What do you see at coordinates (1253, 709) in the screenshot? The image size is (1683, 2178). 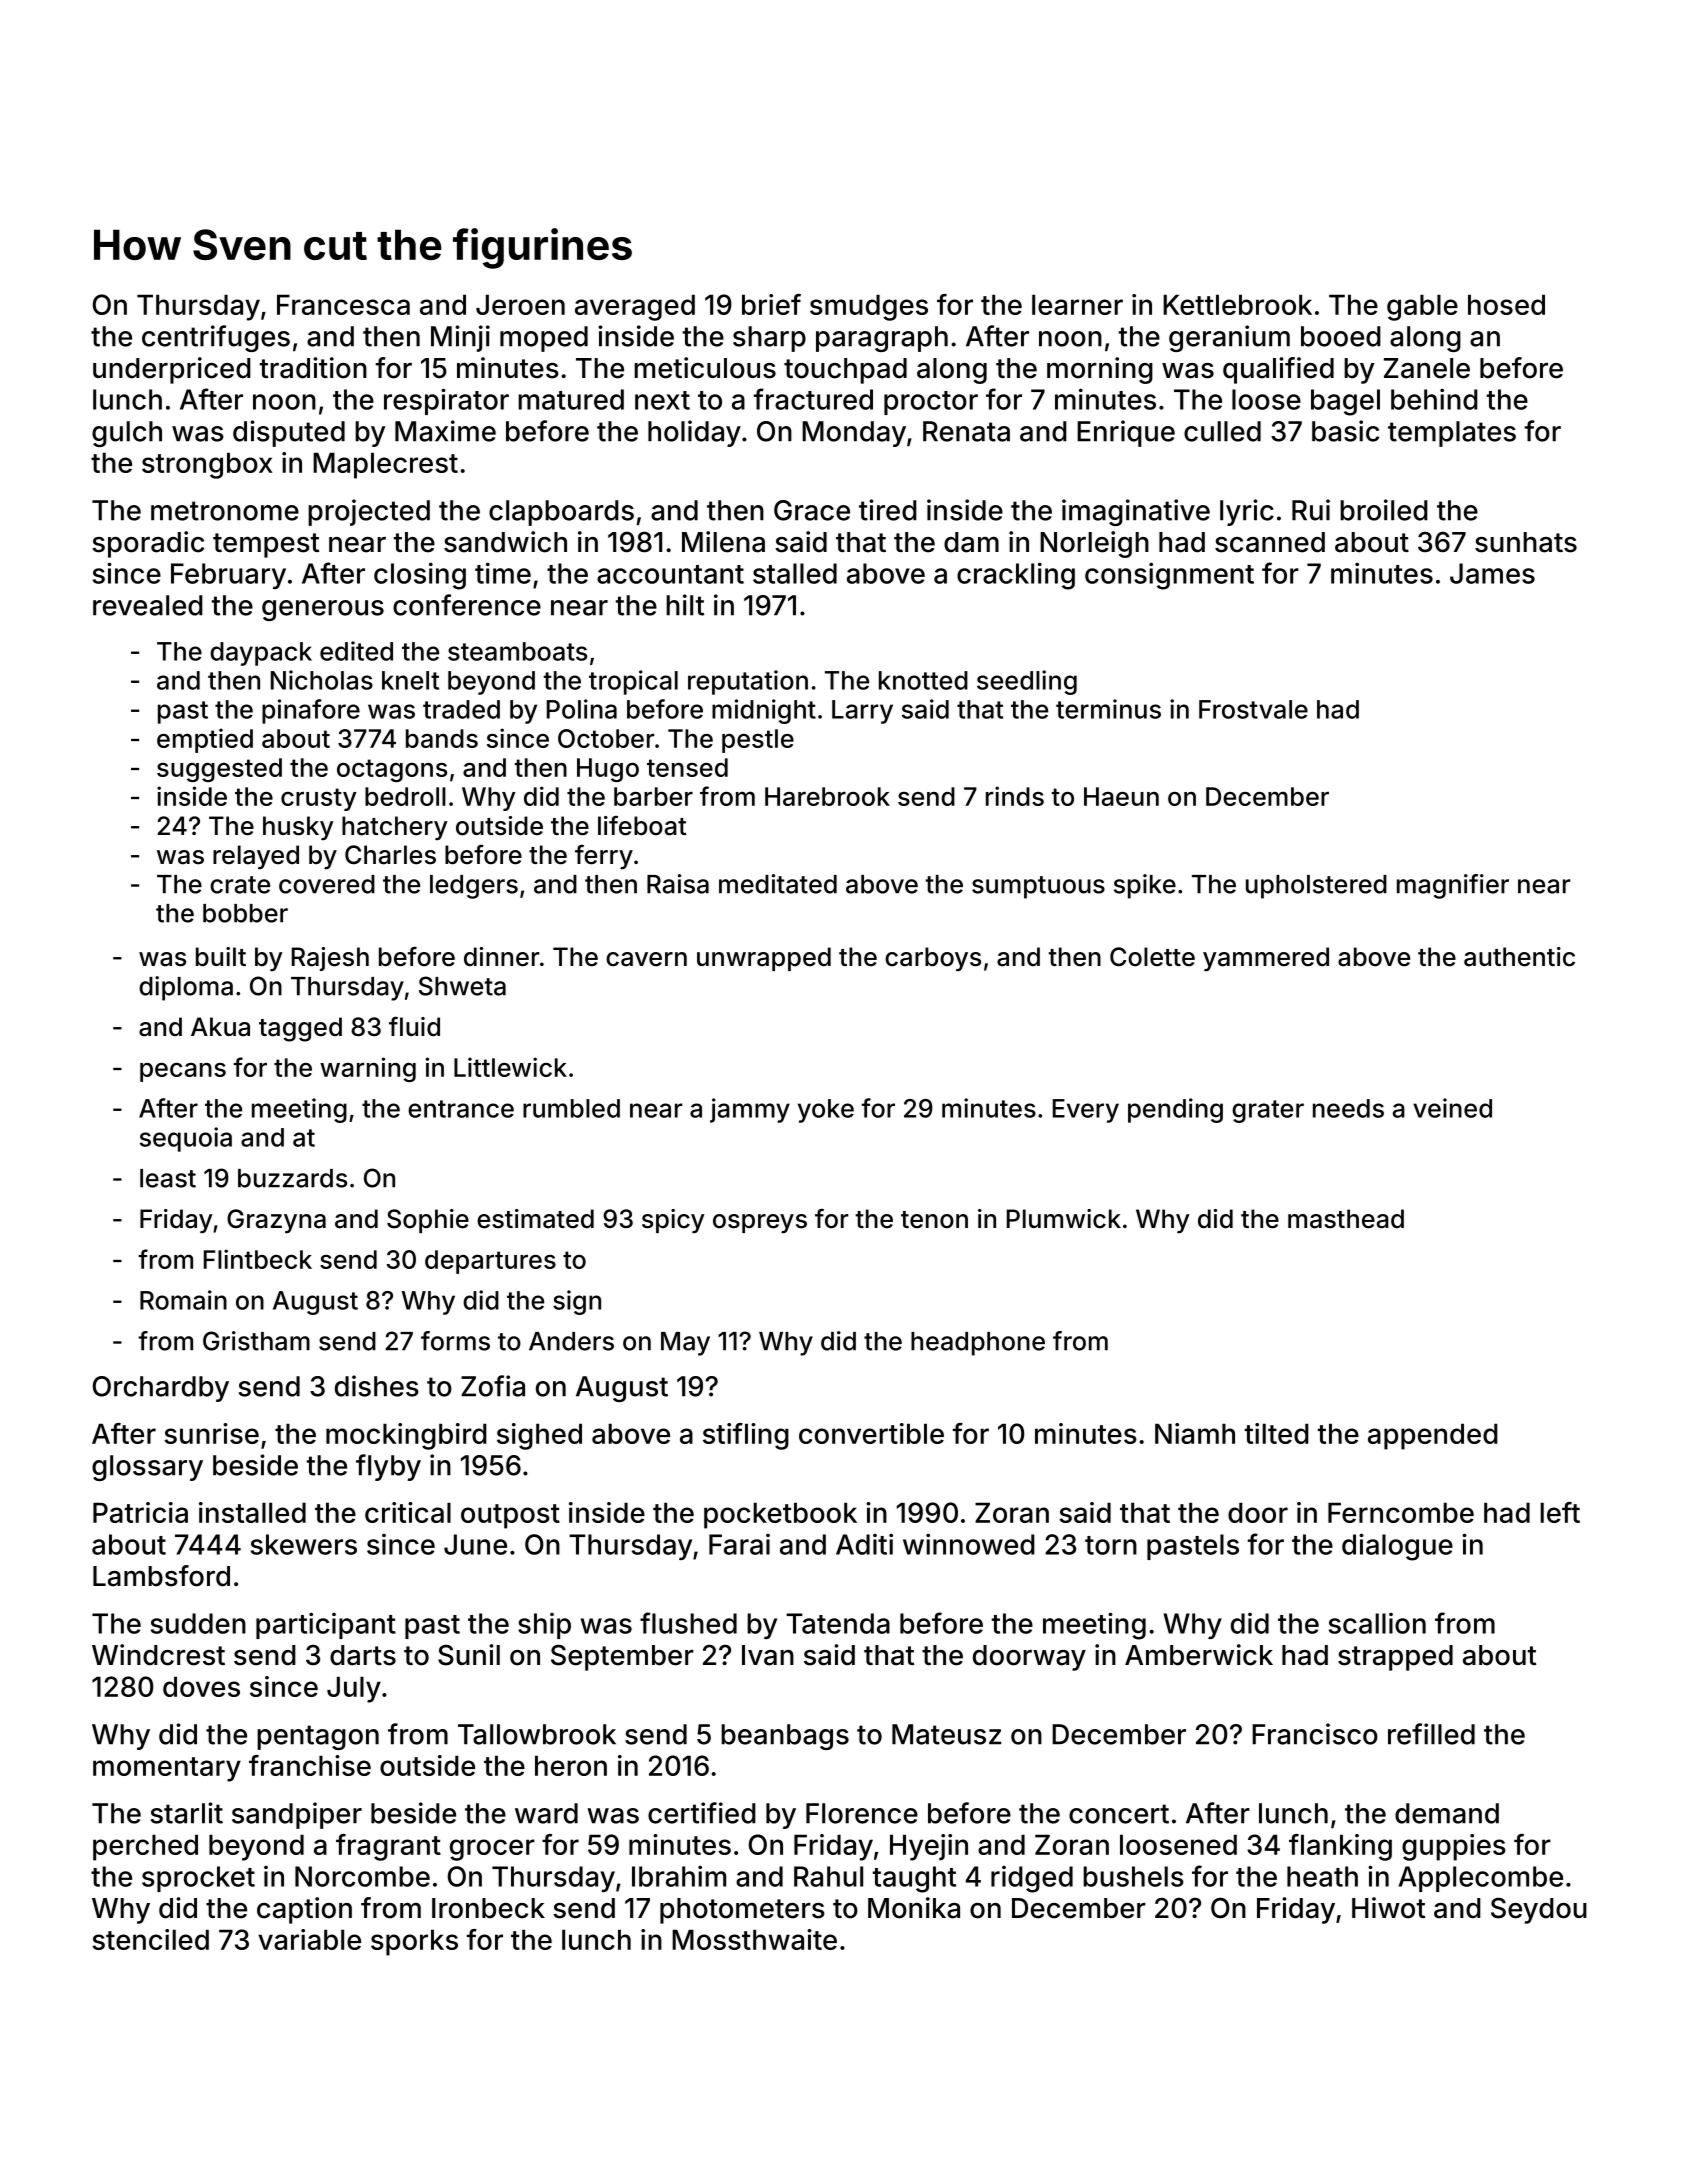 I see `Frostvale` at bounding box center [1253, 709].
